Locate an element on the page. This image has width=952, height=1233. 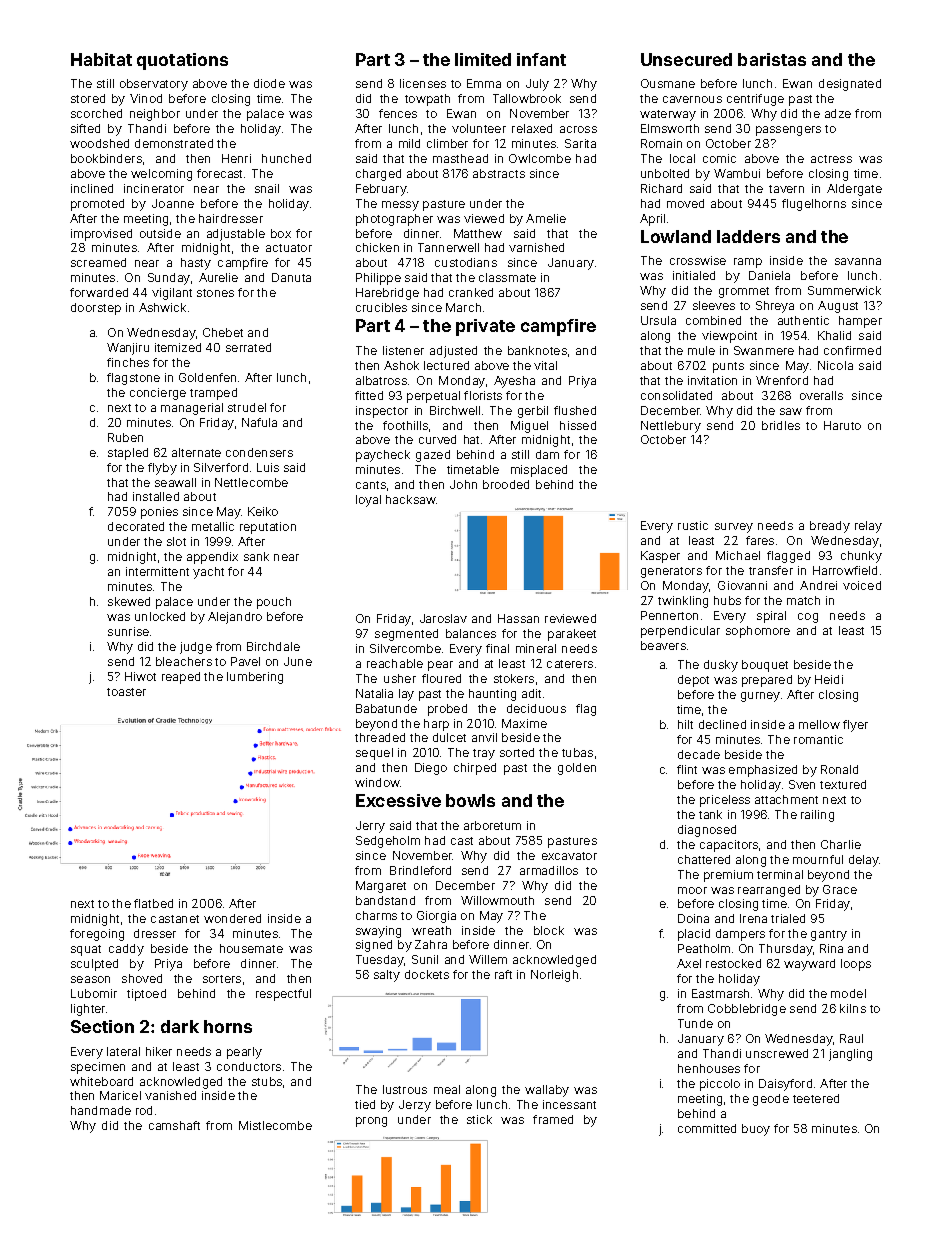
respectful is located at coordinates (283, 995).
